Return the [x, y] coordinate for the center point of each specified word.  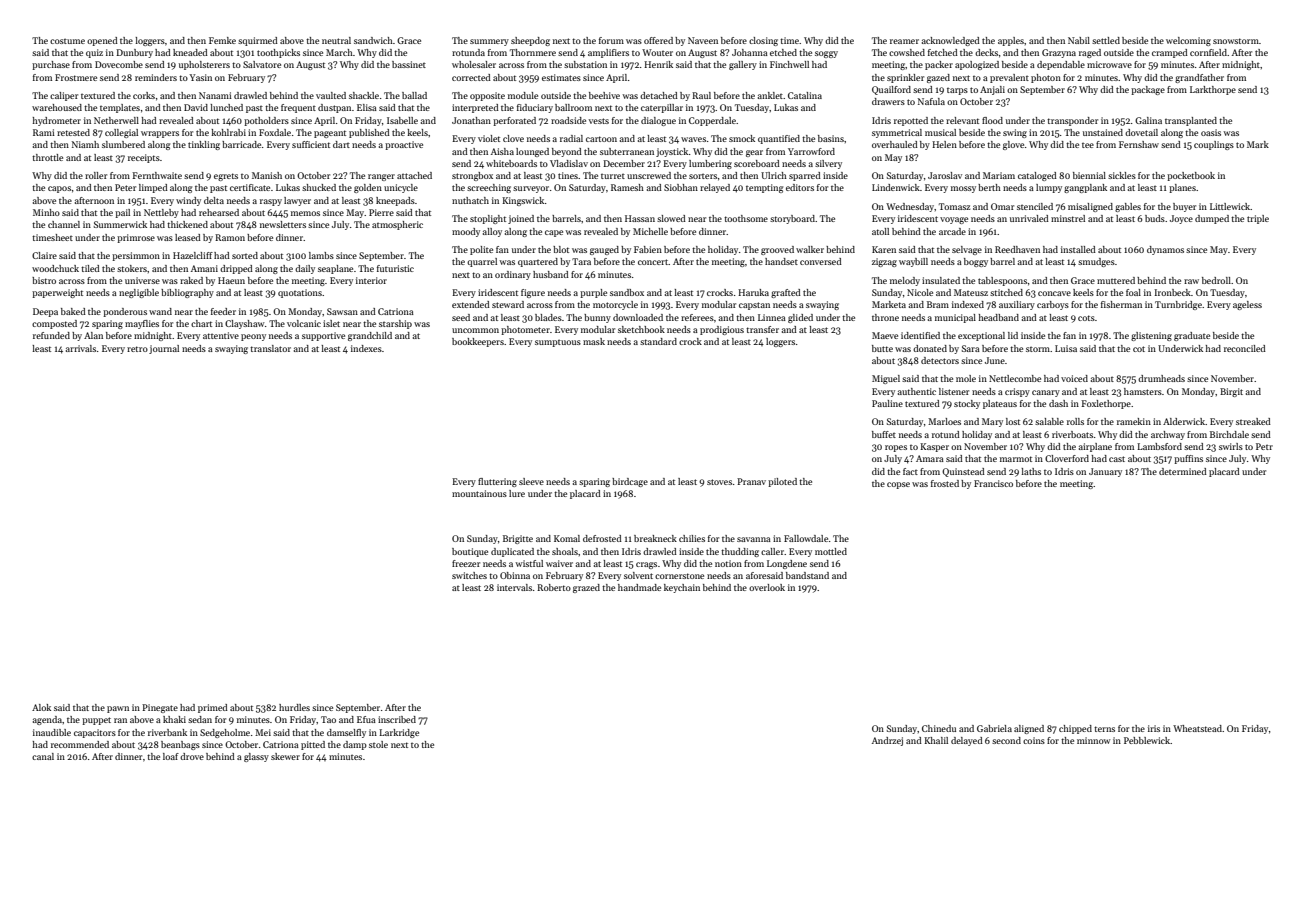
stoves [719, 482]
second [1006, 740]
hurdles [294, 707]
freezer [466, 563]
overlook [767, 587]
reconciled [1245, 348]
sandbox [627, 292]
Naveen [703, 40]
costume [67, 41]
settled [1106, 40]
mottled [831, 551]
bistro [44, 280]
